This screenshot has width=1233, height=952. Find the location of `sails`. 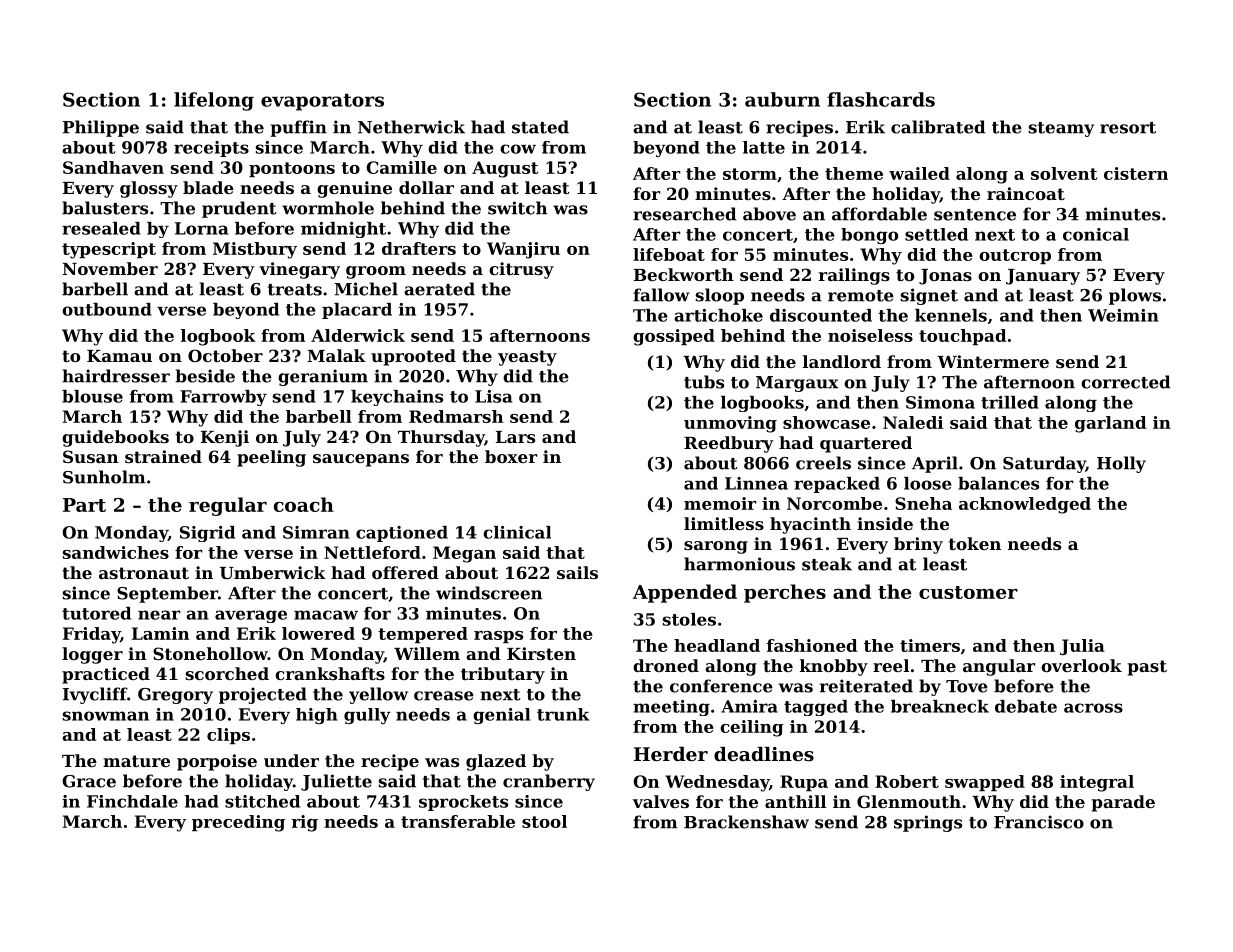

sails is located at coordinates (577, 572).
